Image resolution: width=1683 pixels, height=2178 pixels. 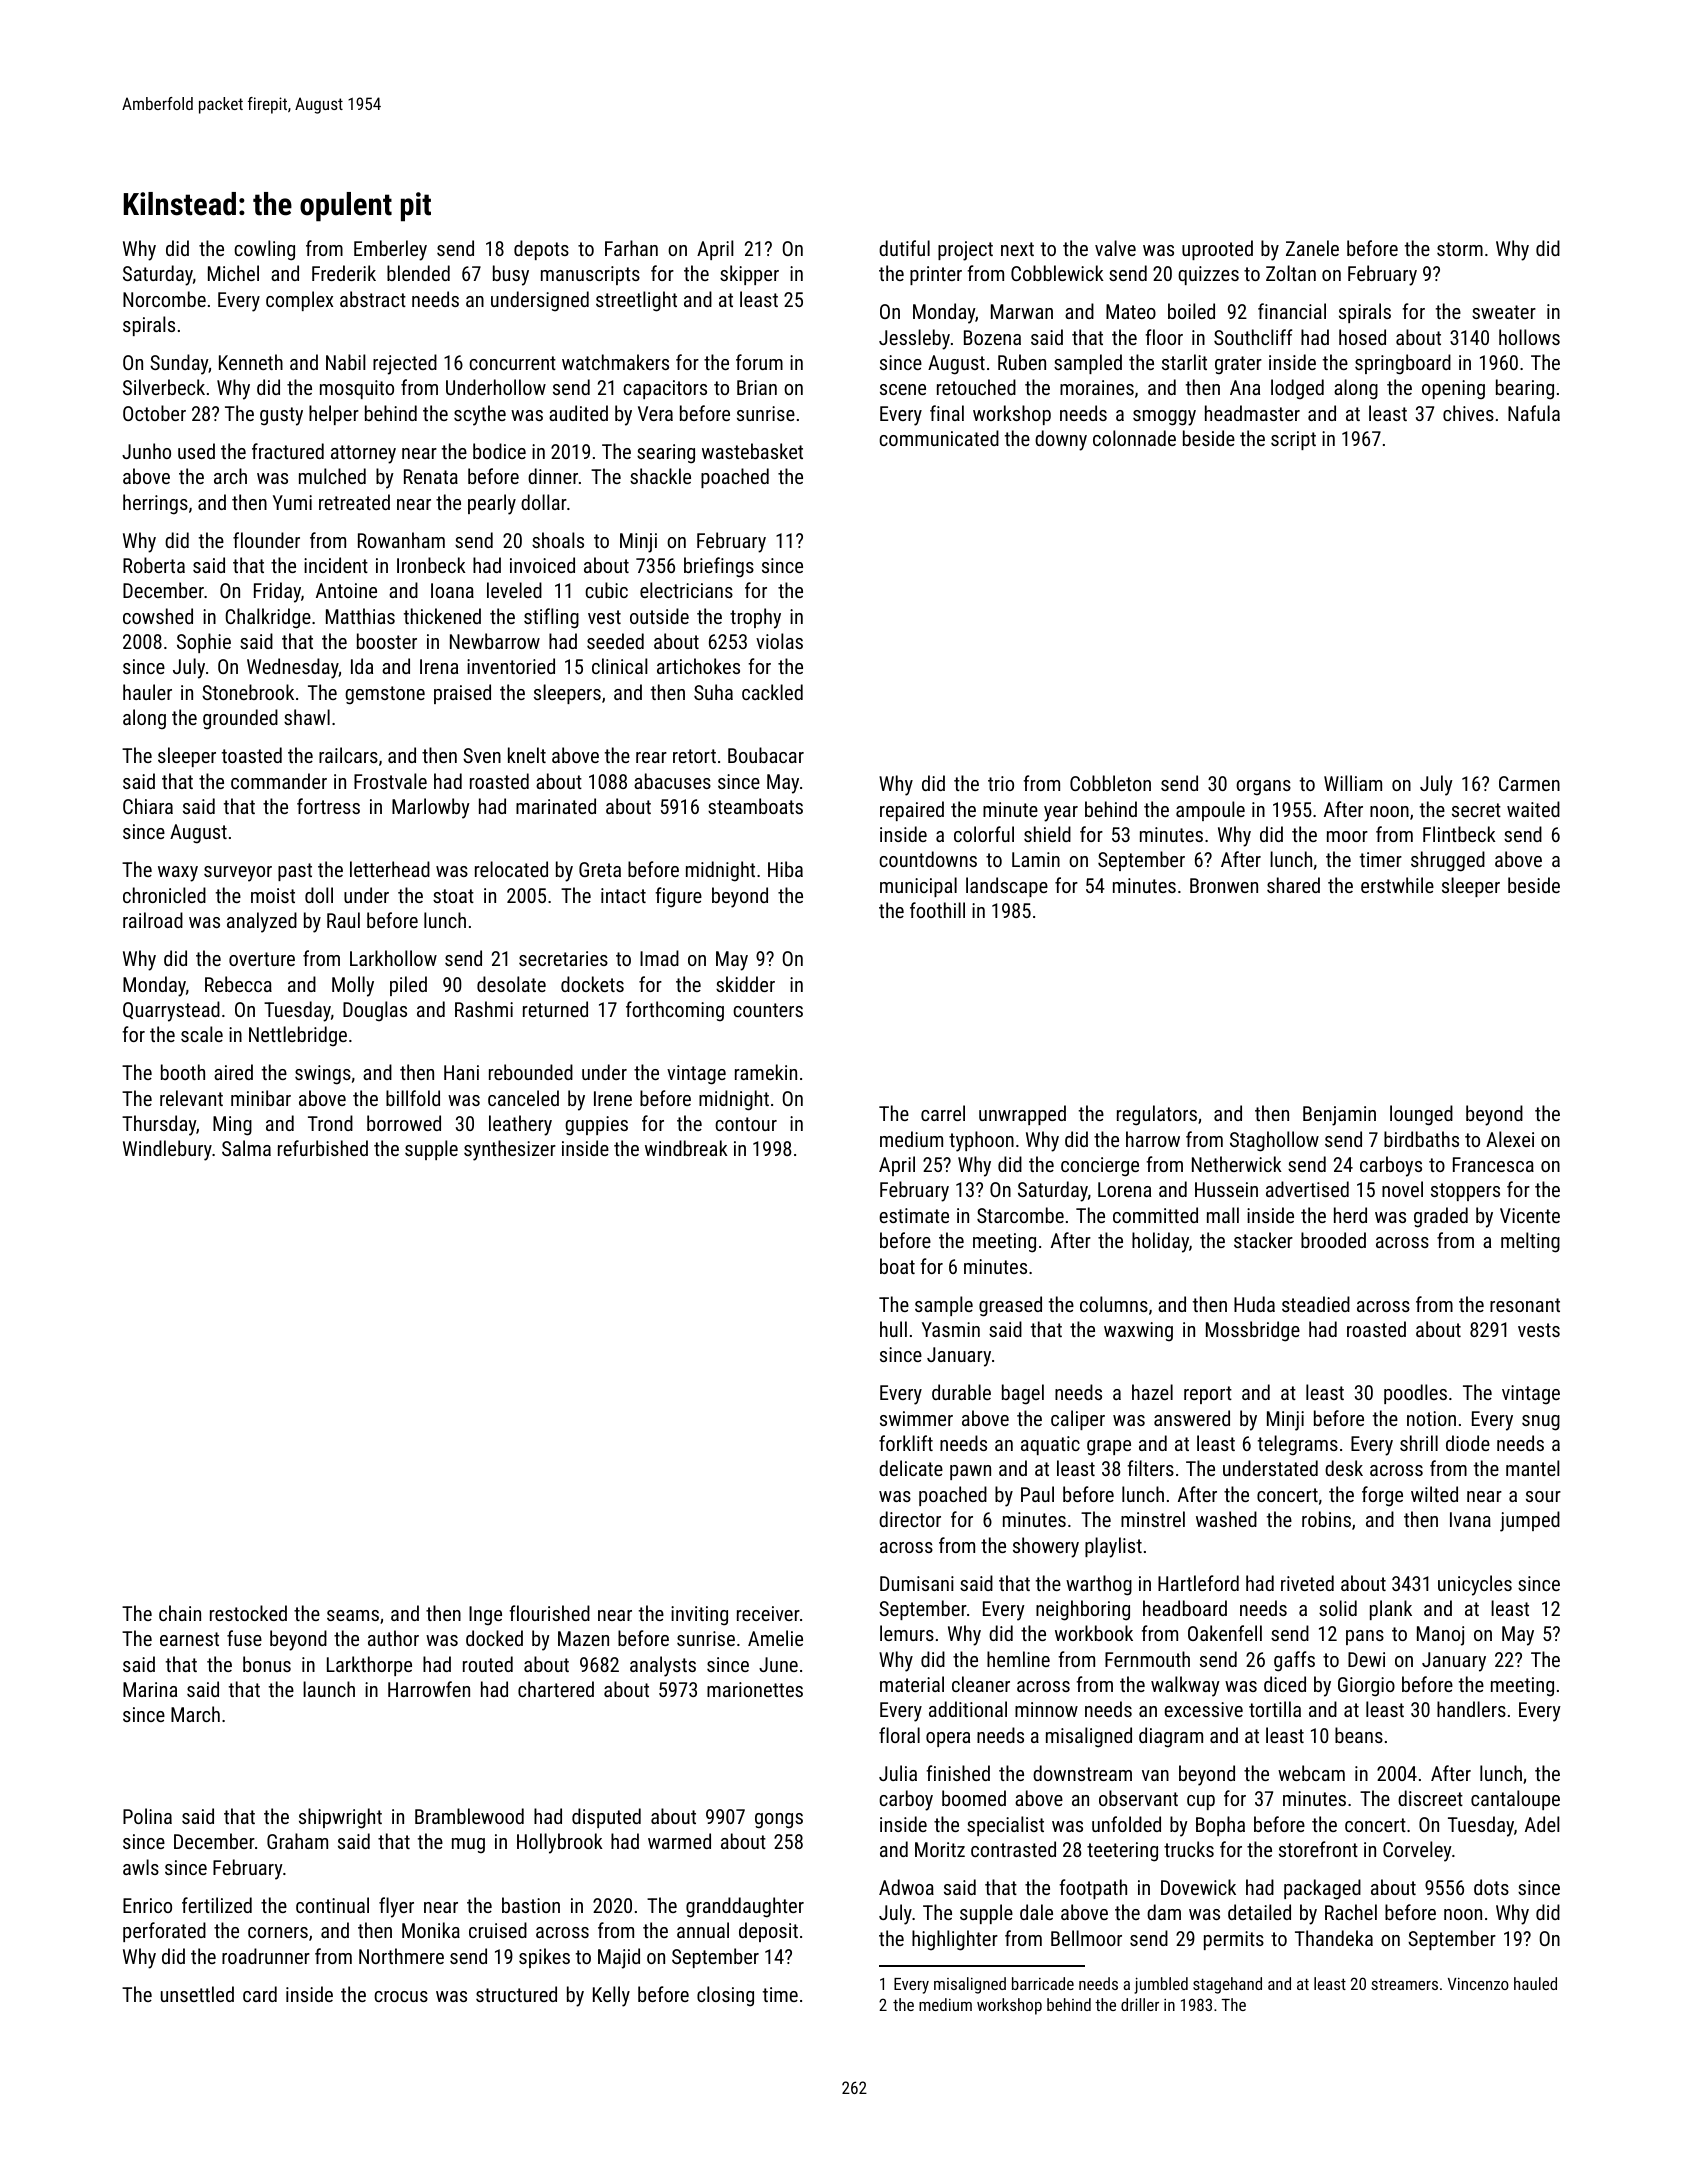 I want to click on waited, so click(x=1533, y=809).
